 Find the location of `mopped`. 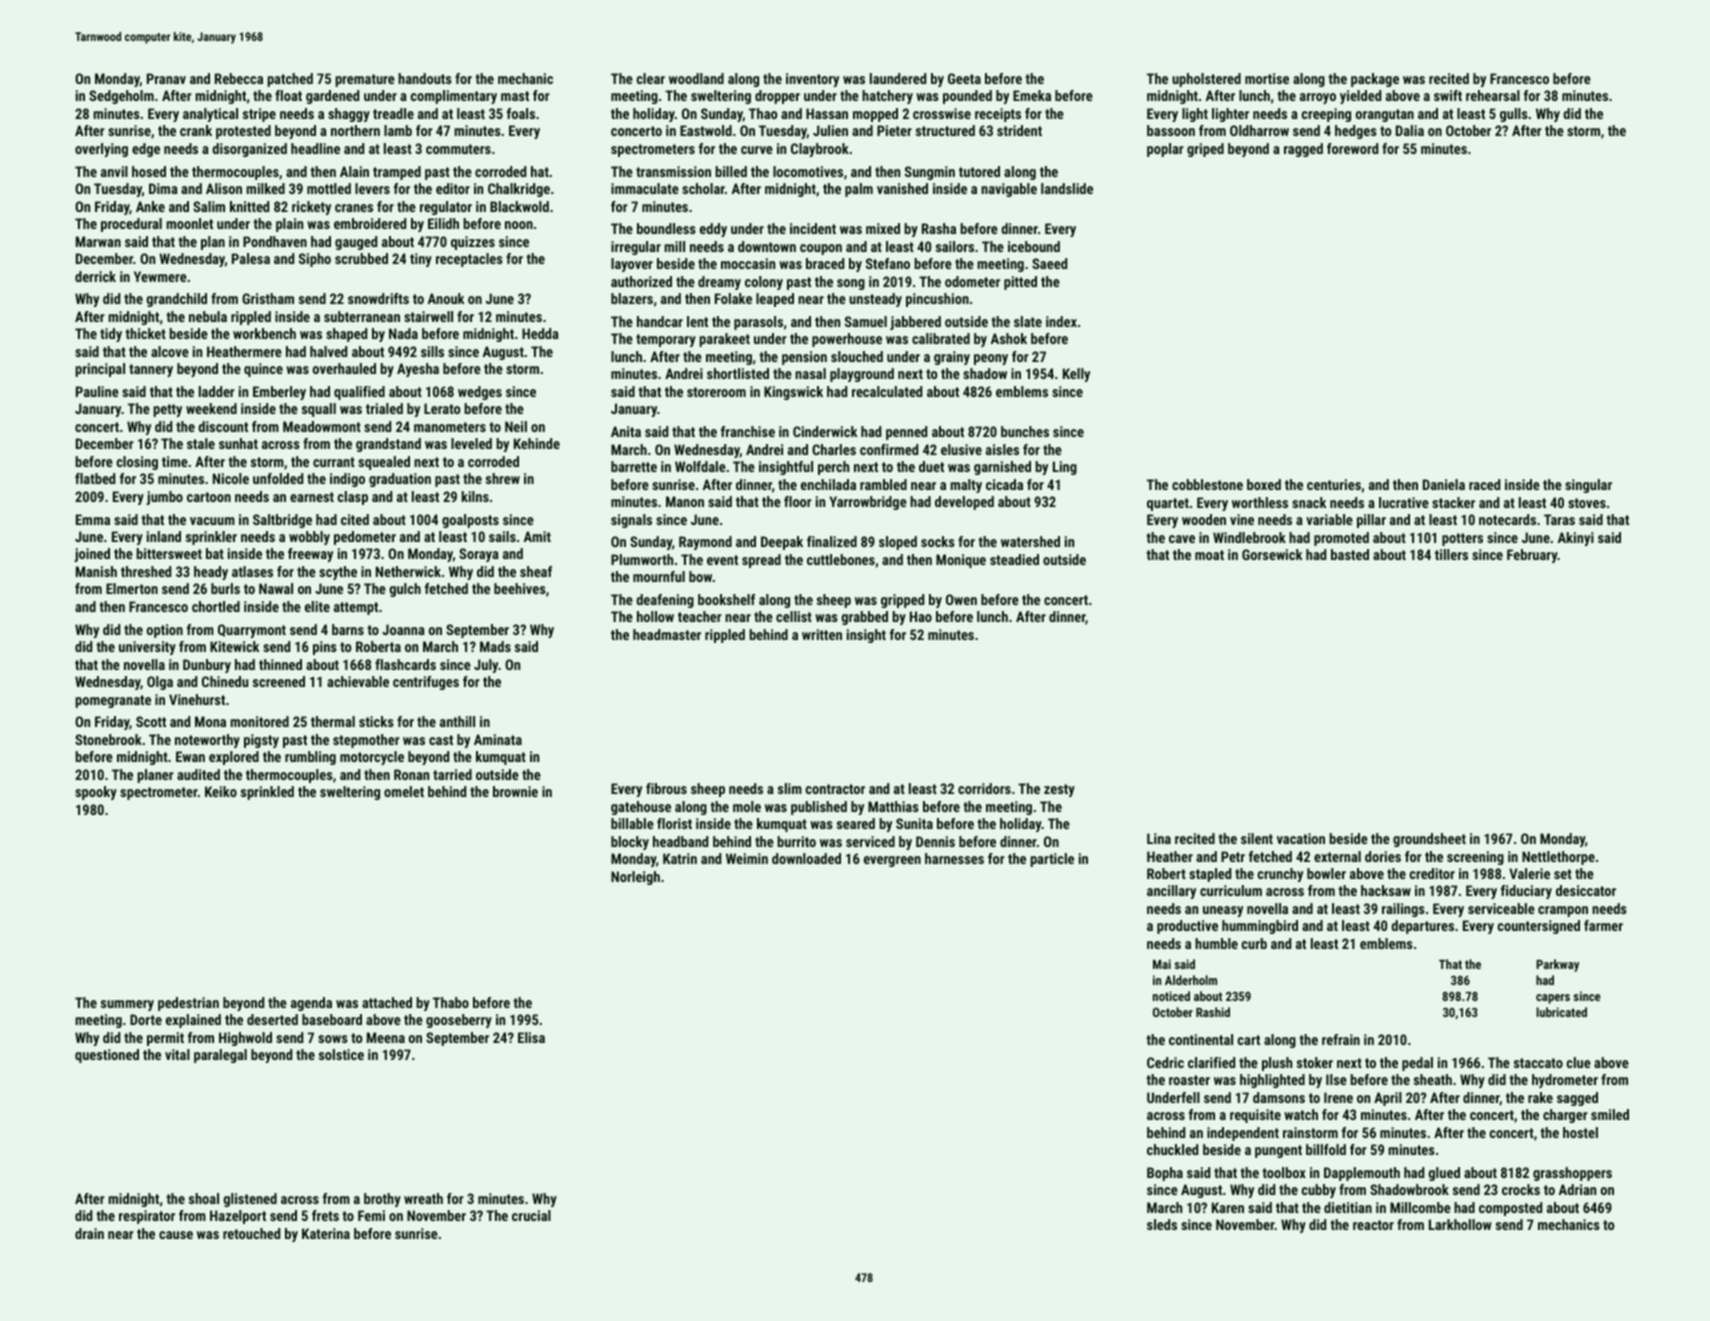

mopped is located at coordinates (875, 115).
